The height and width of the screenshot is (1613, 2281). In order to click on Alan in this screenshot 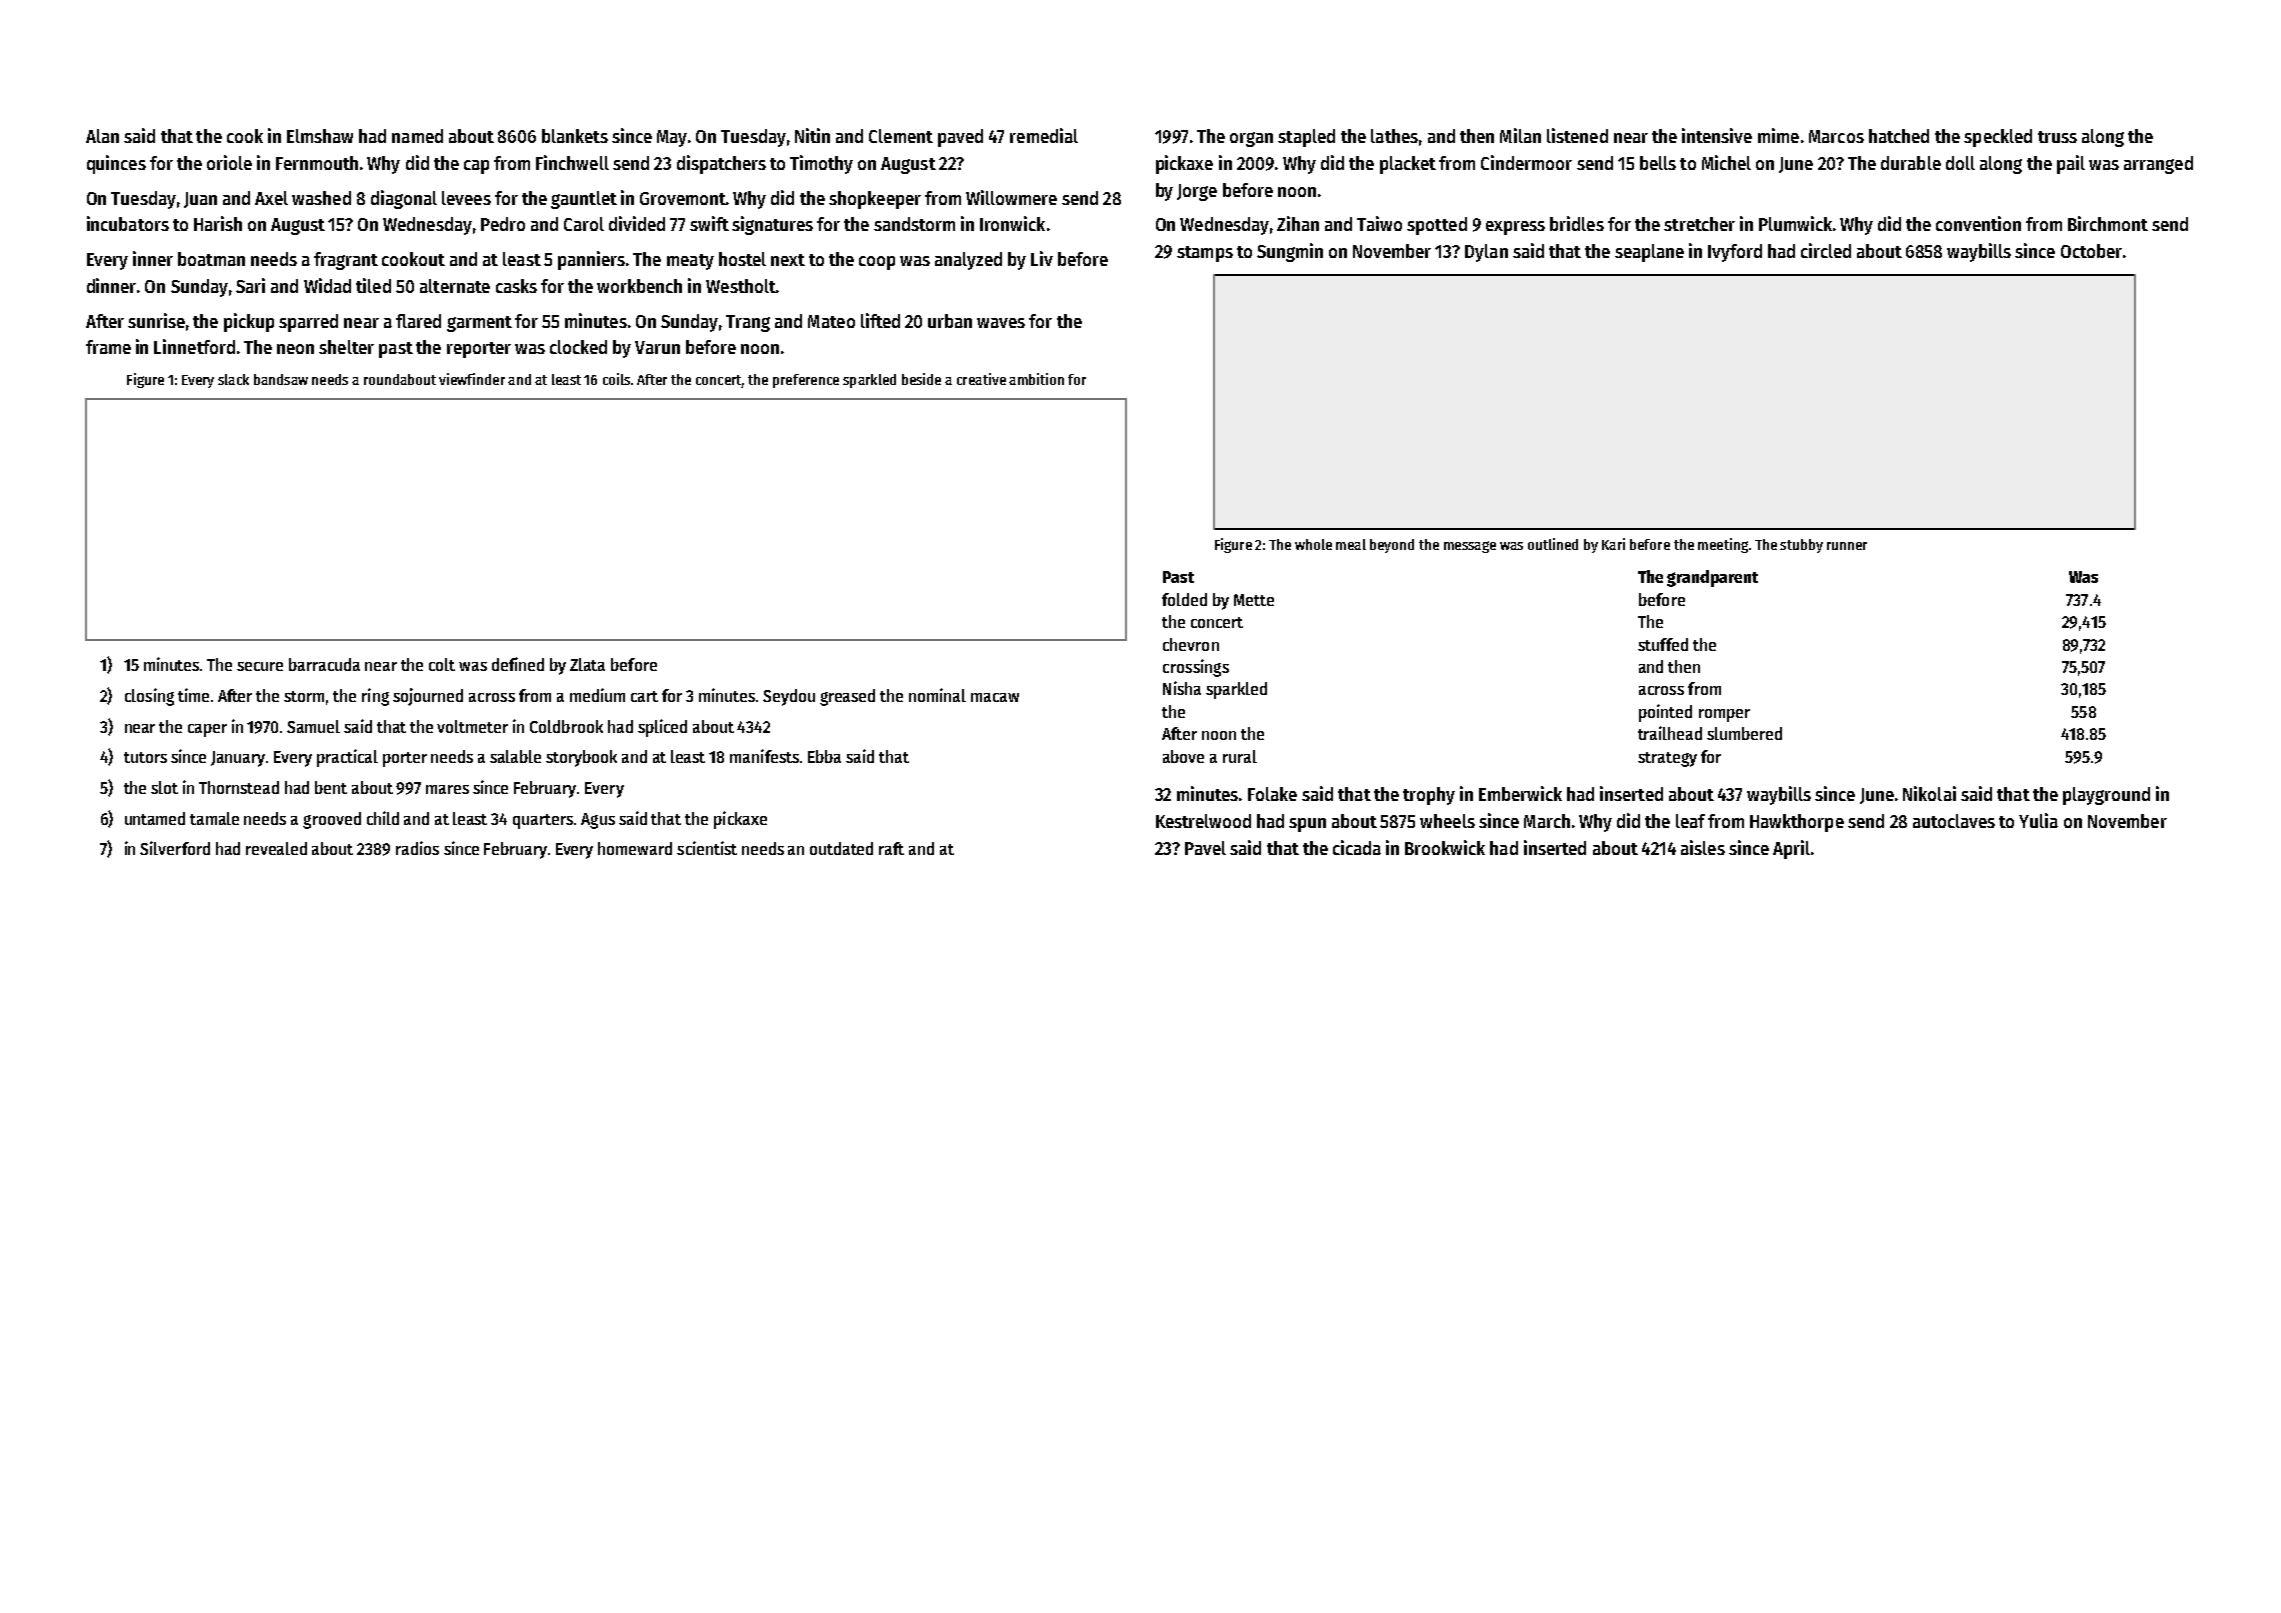, I will do `click(102, 136)`.
